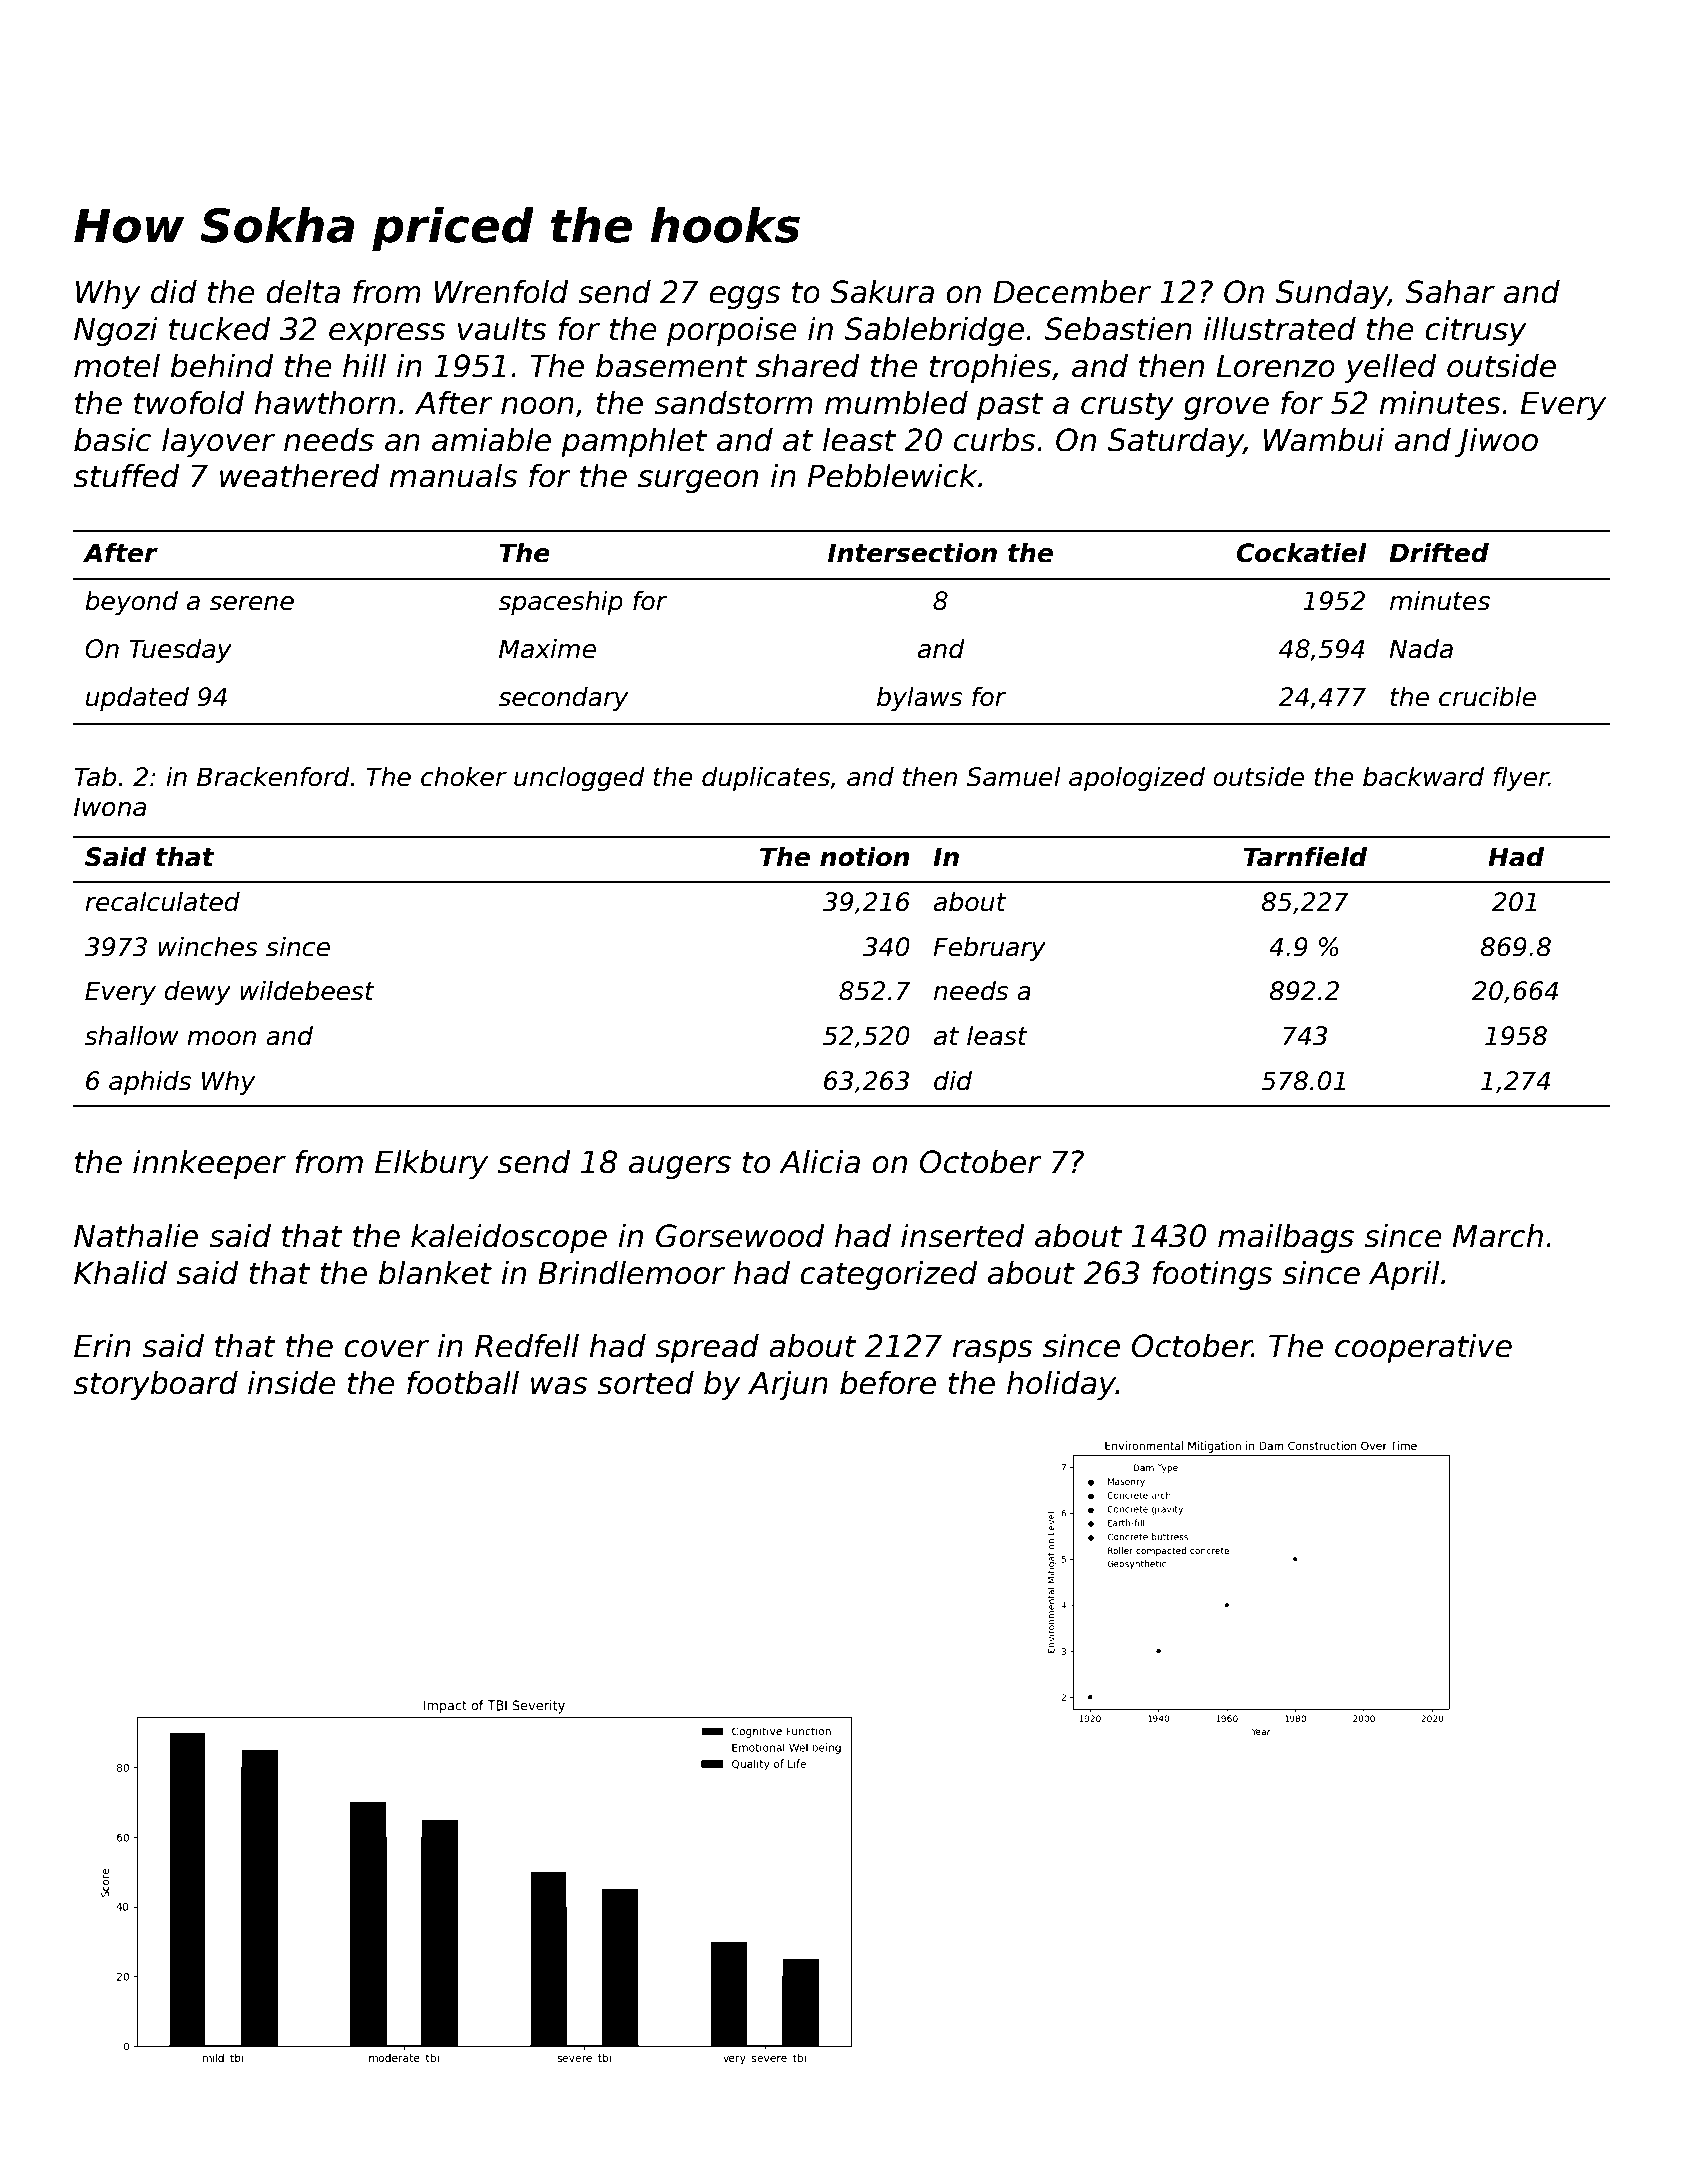 This document has width=1683, height=2178. Describe the element at coordinates (116, 331) in the document. I see `Ngozi` at that location.
